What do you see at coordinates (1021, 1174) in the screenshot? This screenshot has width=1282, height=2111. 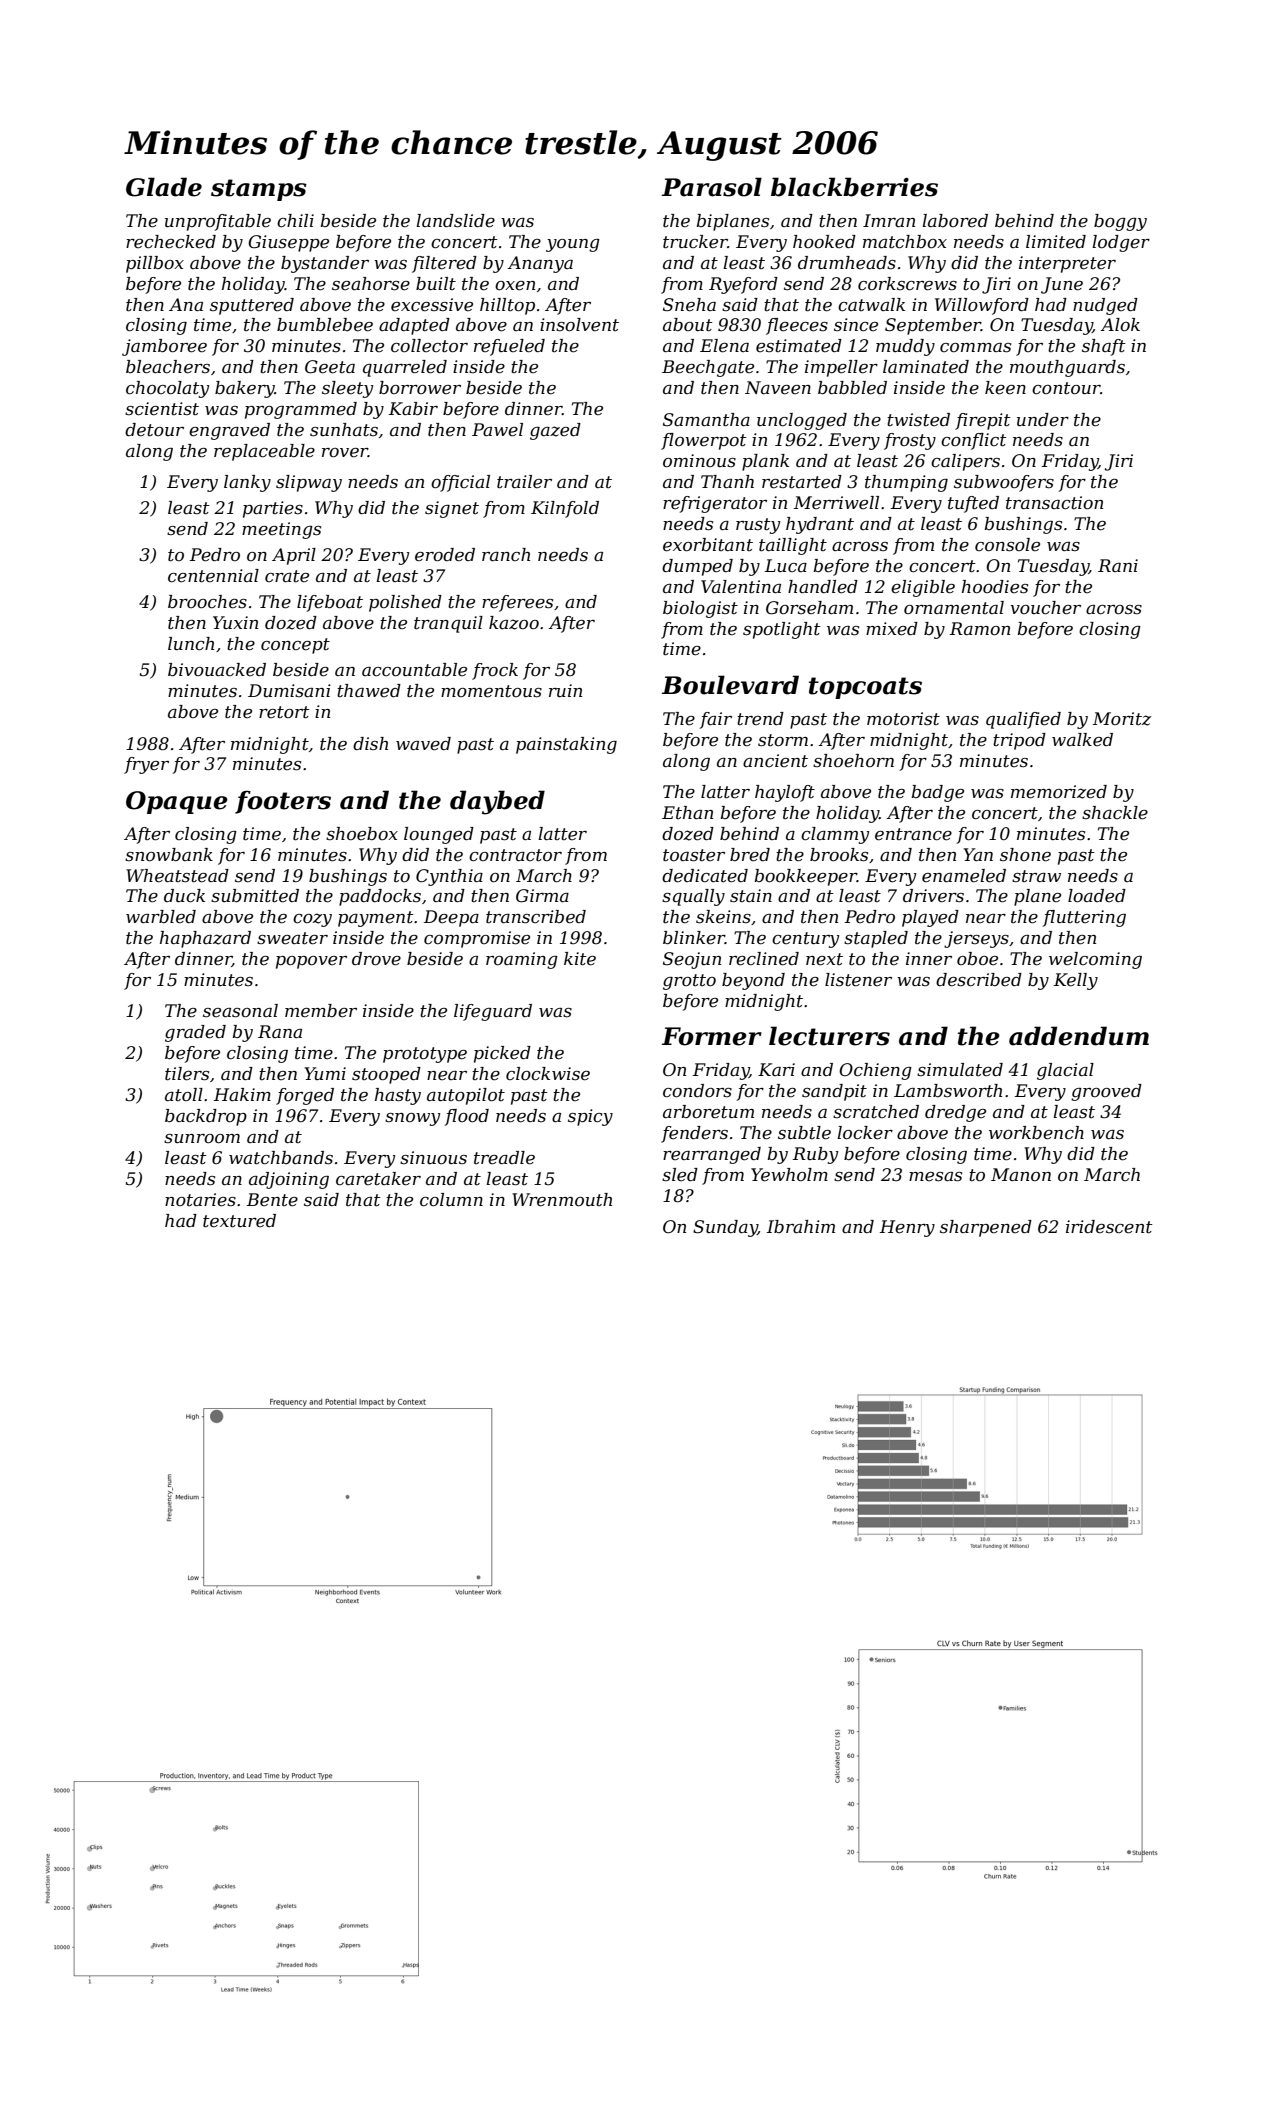 I see `Manon` at bounding box center [1021, 1174].
